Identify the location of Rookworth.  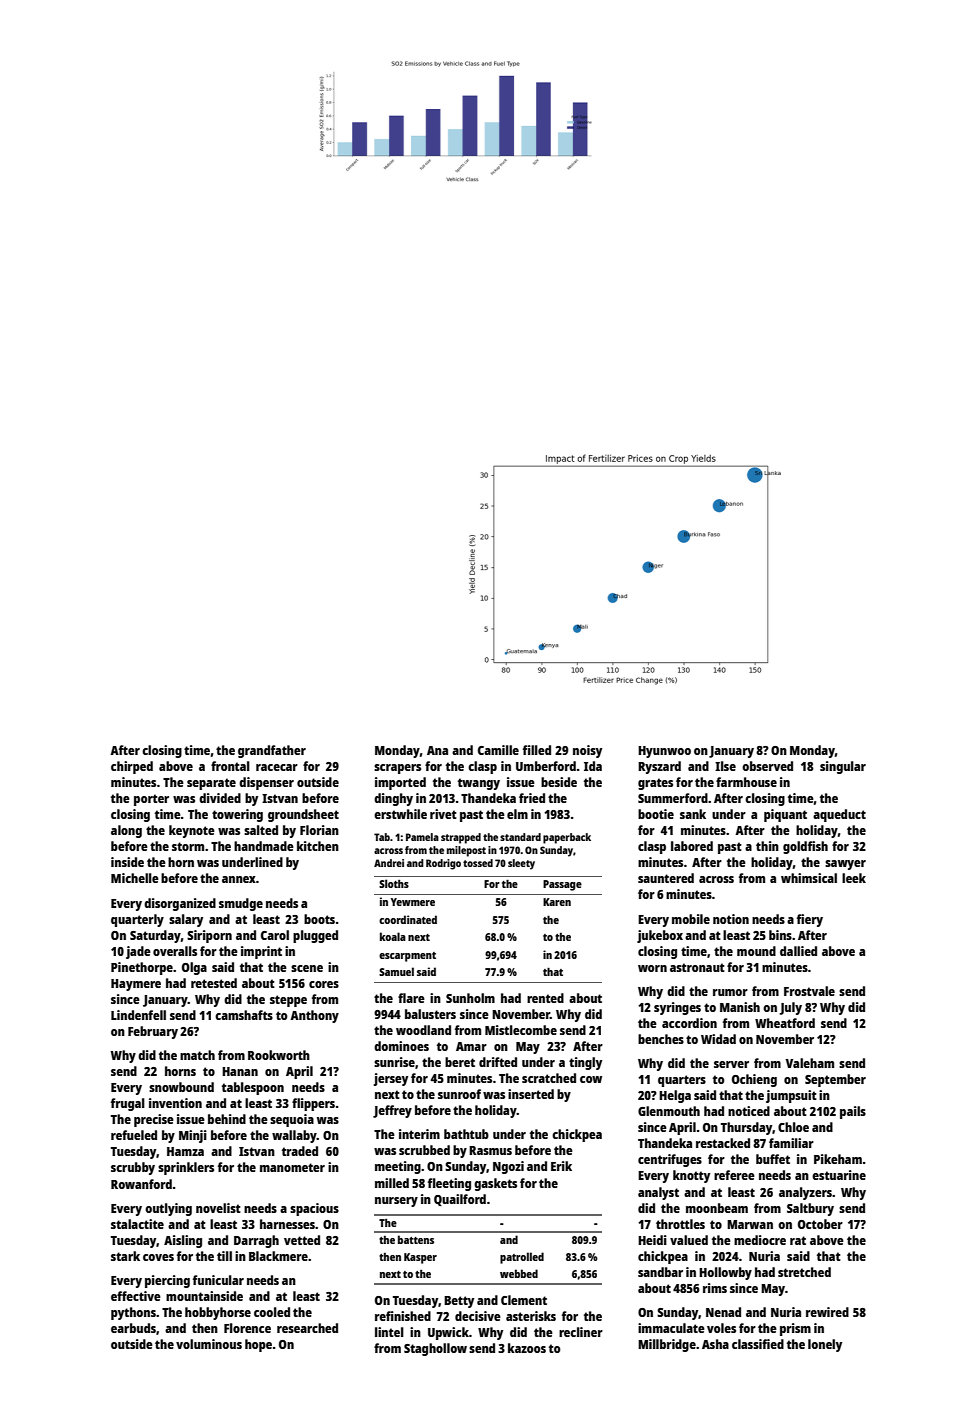
(279, 1055).
